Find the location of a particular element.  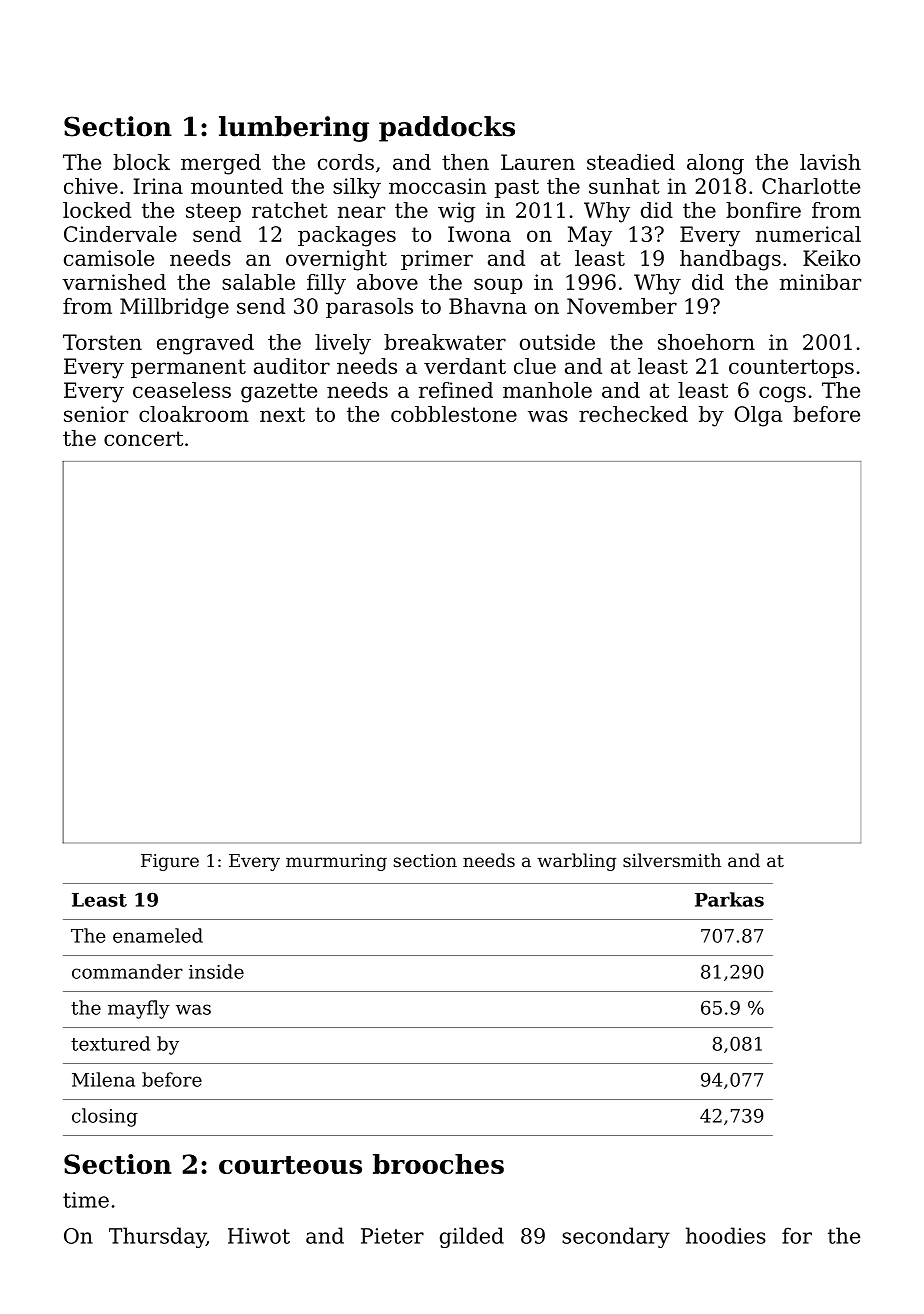

block is located at coordinates (141, 162).
